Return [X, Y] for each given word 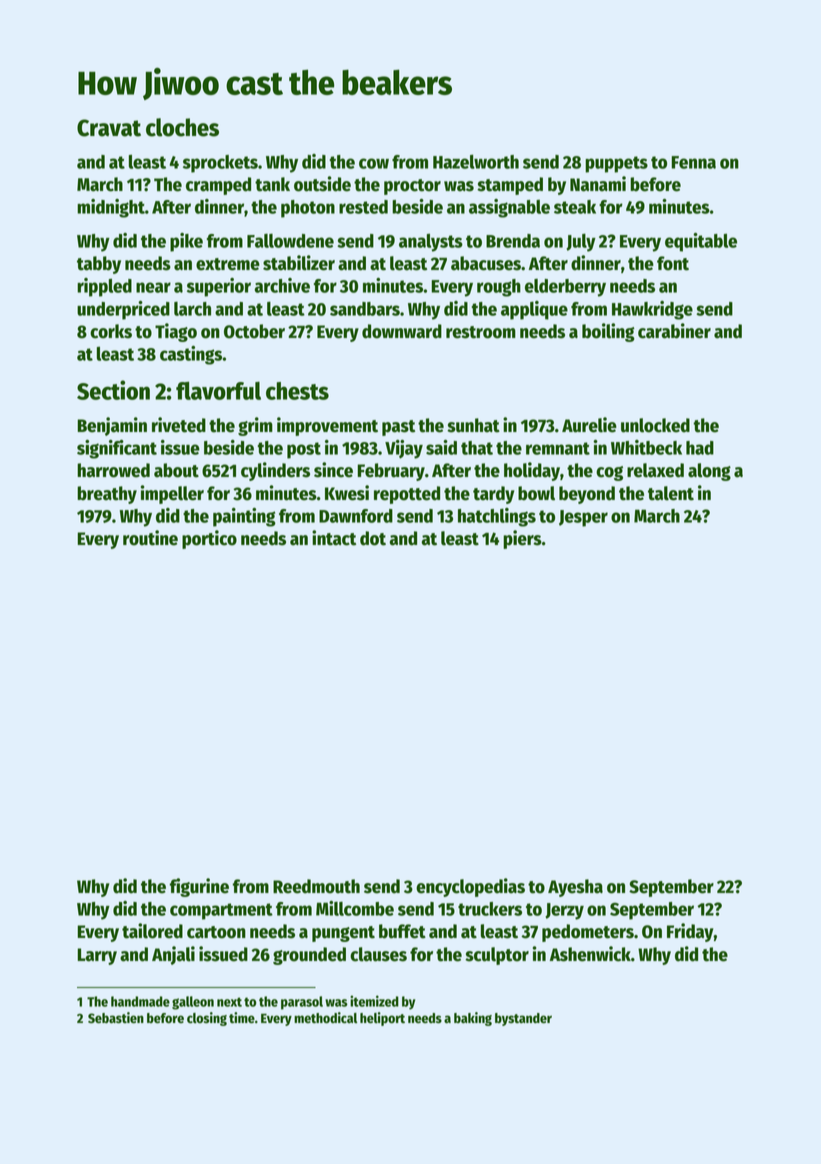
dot [373, 538]
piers [522, 539]
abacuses [486, 263]
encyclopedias [470, 887]
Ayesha [575, 888]
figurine [199, 887]
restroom [481, 332]
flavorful [218, 390]
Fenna [693, 162]
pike [186, 242]
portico [209, 539]
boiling [608, 332]
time [242, 1017]
